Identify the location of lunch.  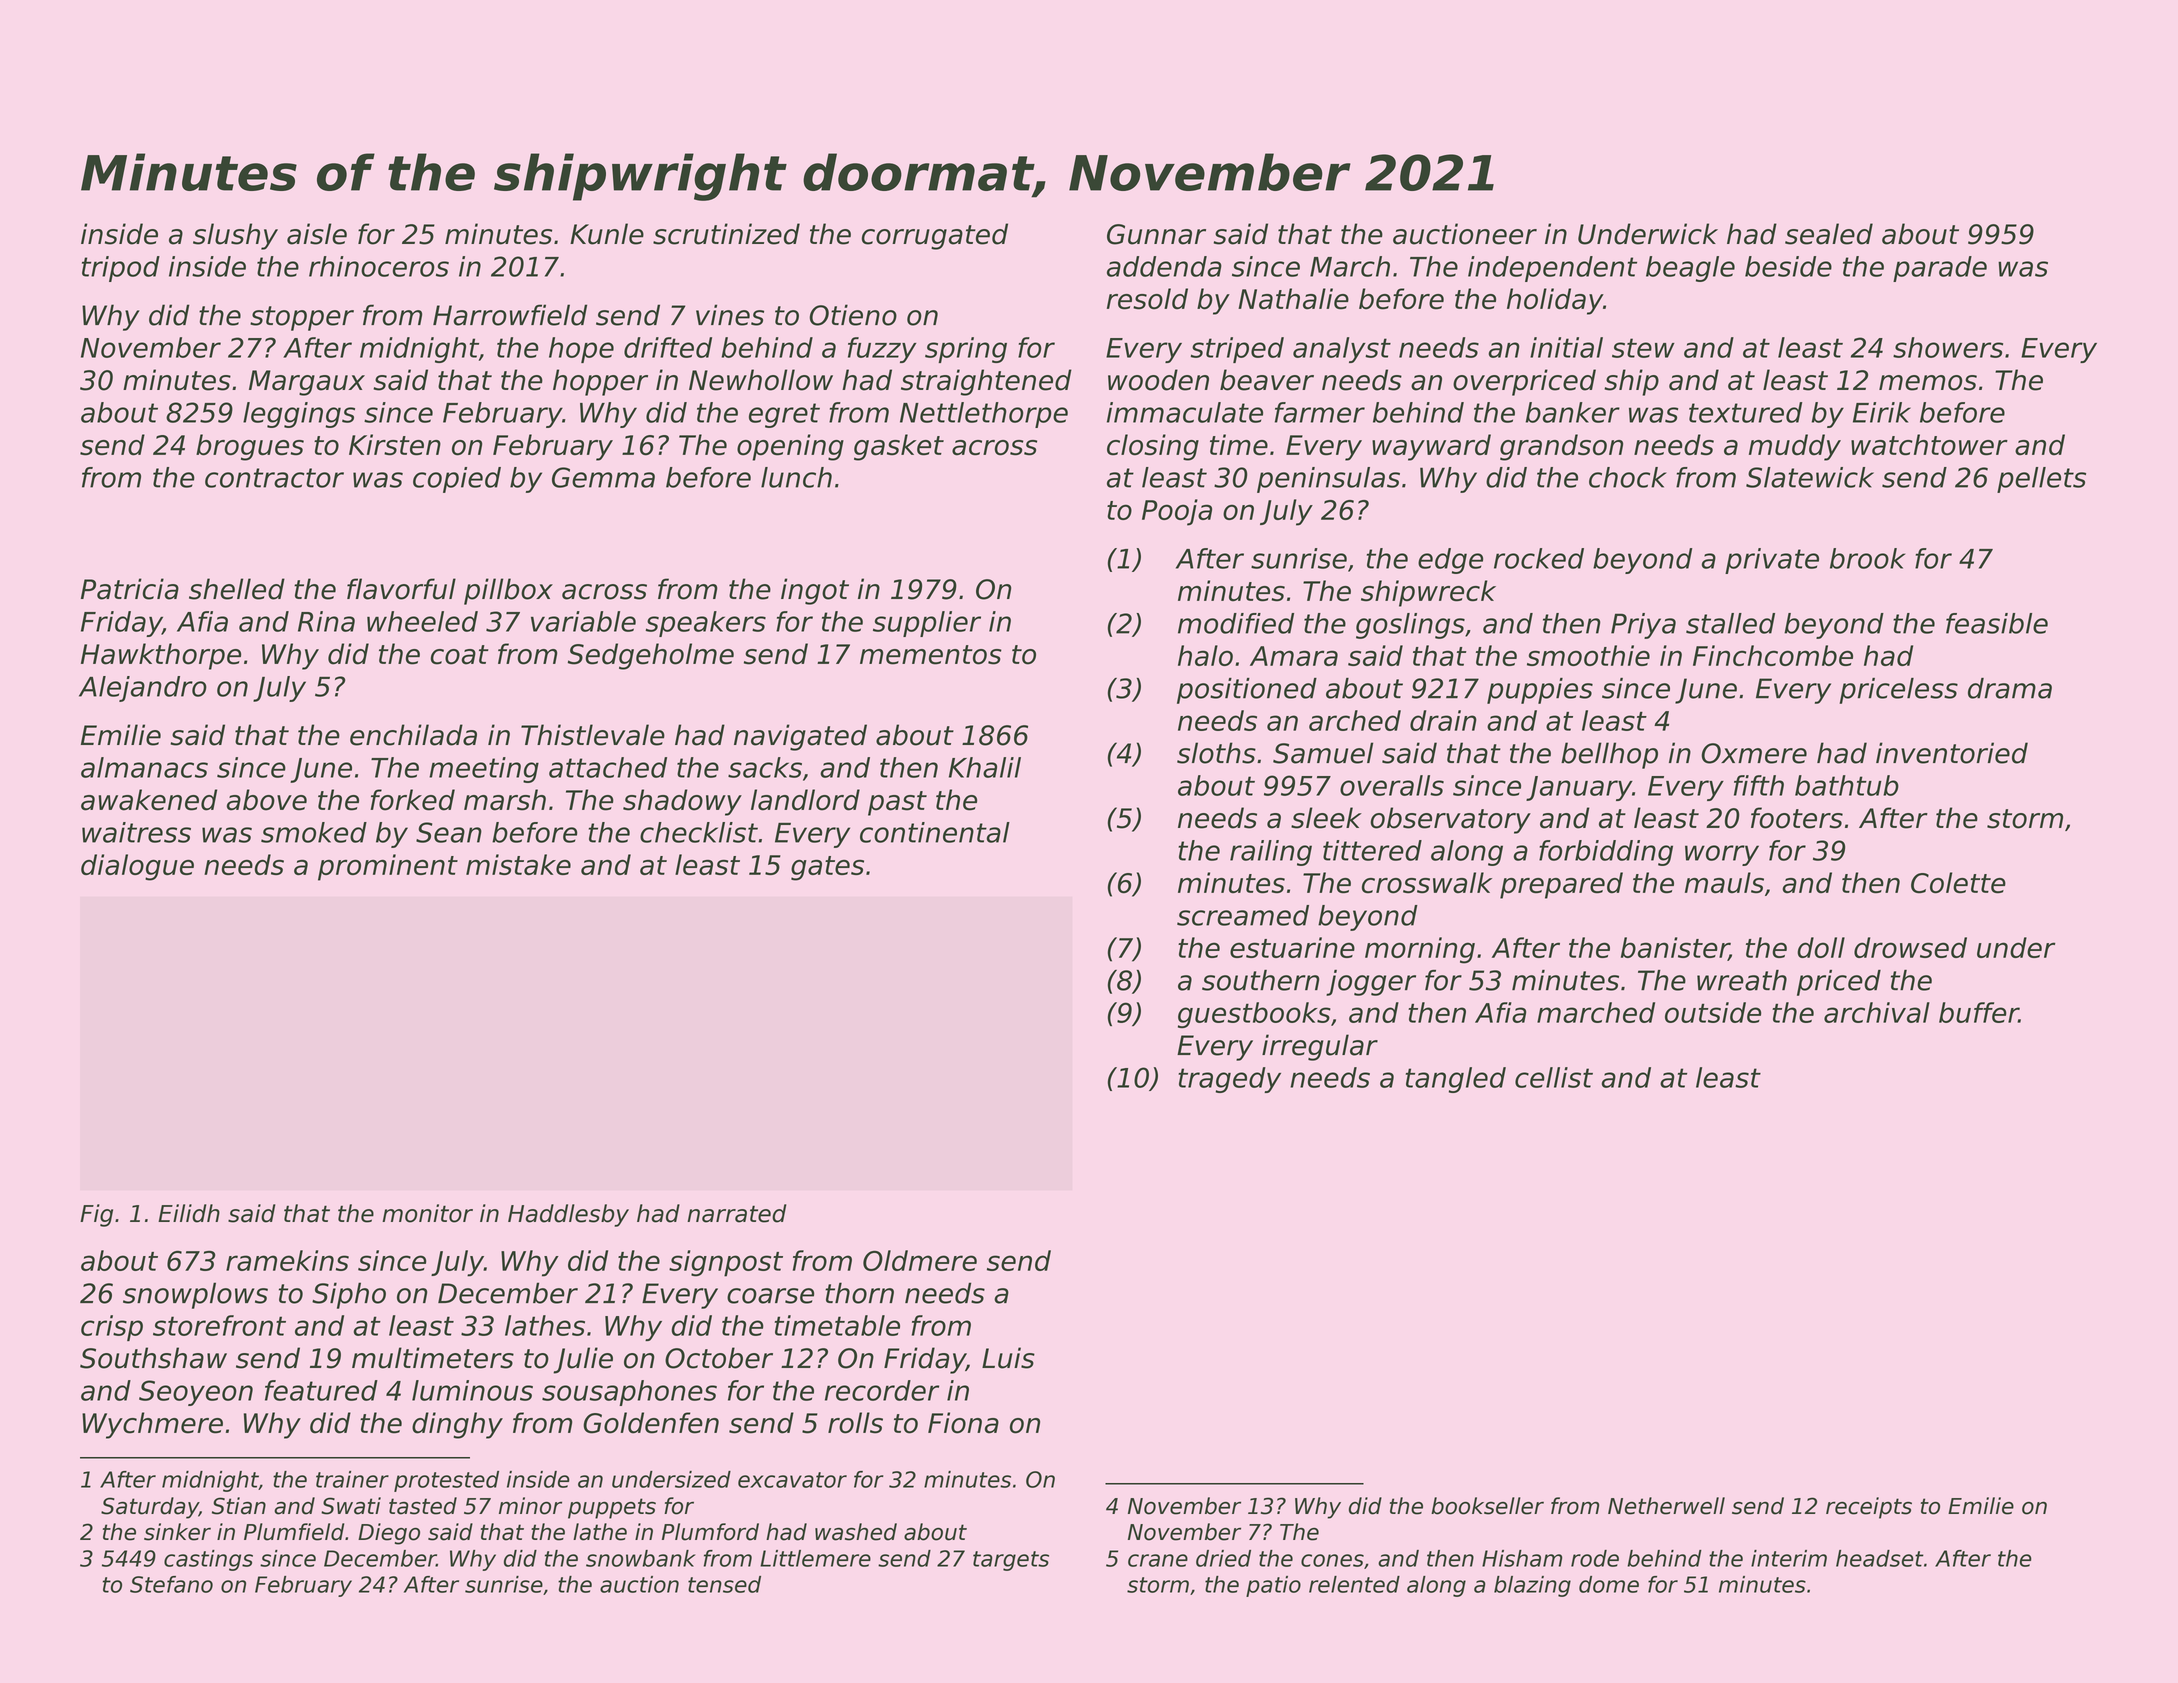
(796, 477).
